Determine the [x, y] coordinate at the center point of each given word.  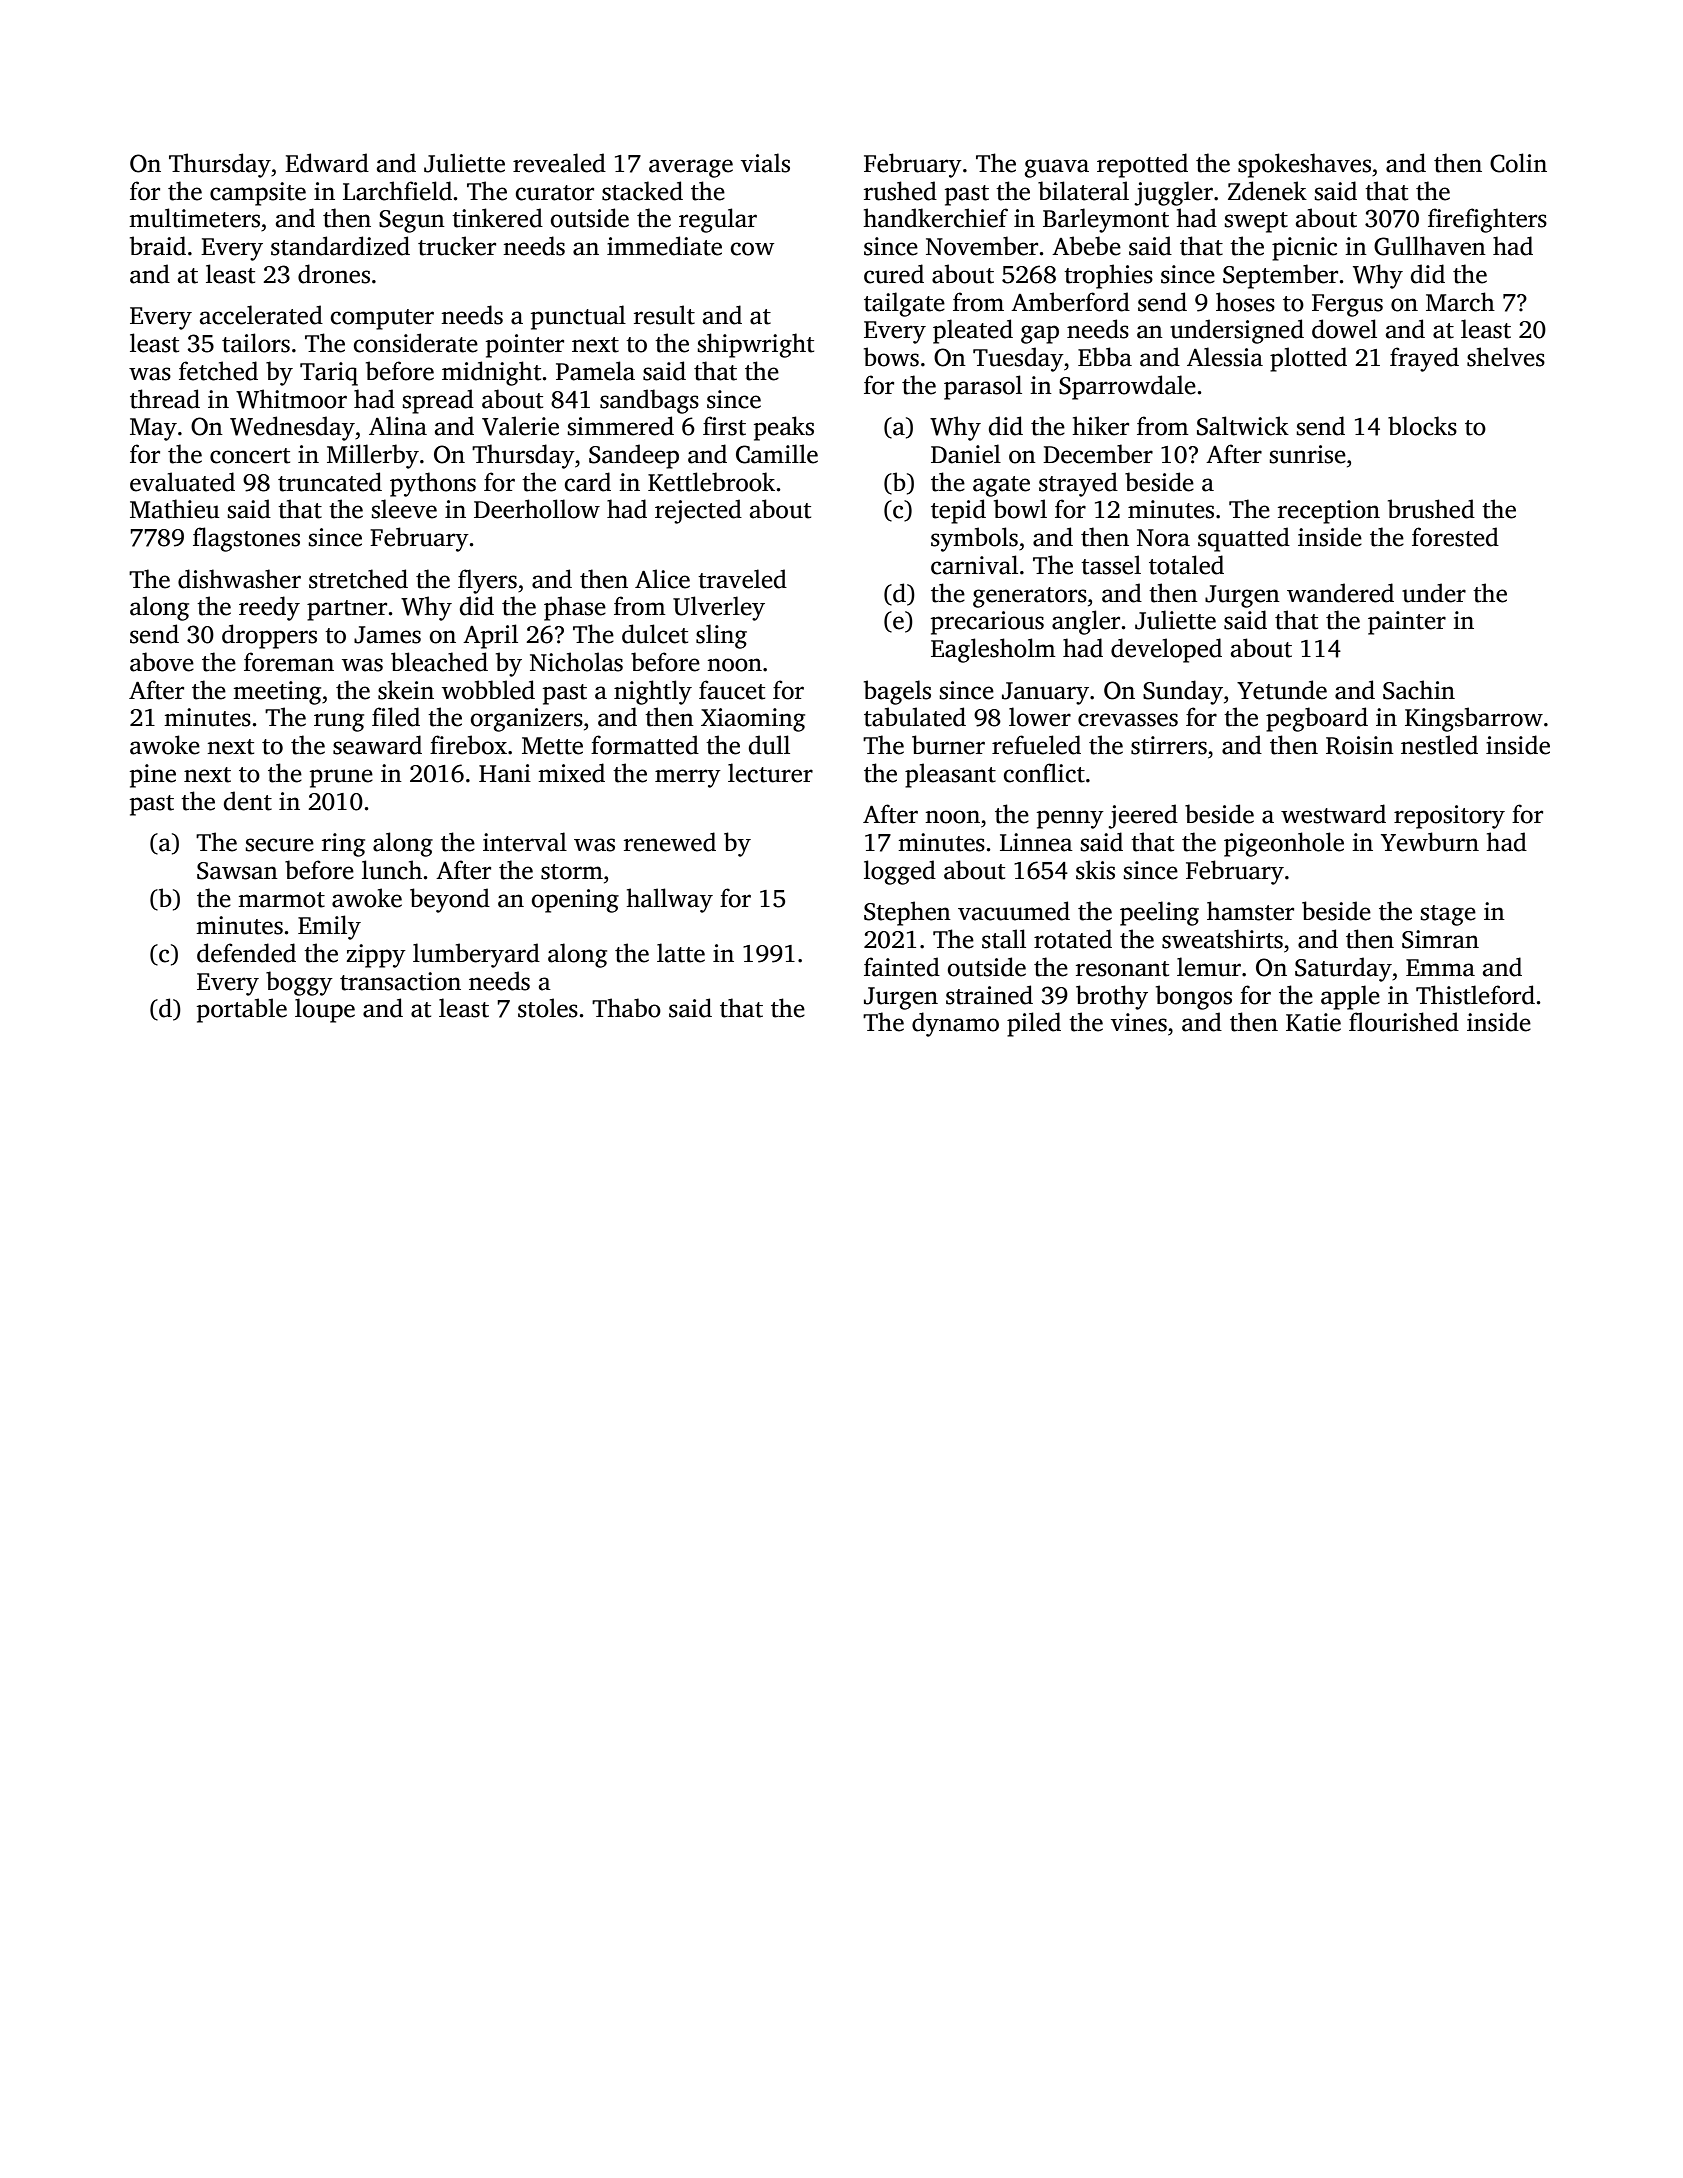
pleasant [950, 775]
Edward [327, 163]
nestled [1439, 745]
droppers [269, 636]
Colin [1518, 163]
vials [765, 163]
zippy [376, 956]
